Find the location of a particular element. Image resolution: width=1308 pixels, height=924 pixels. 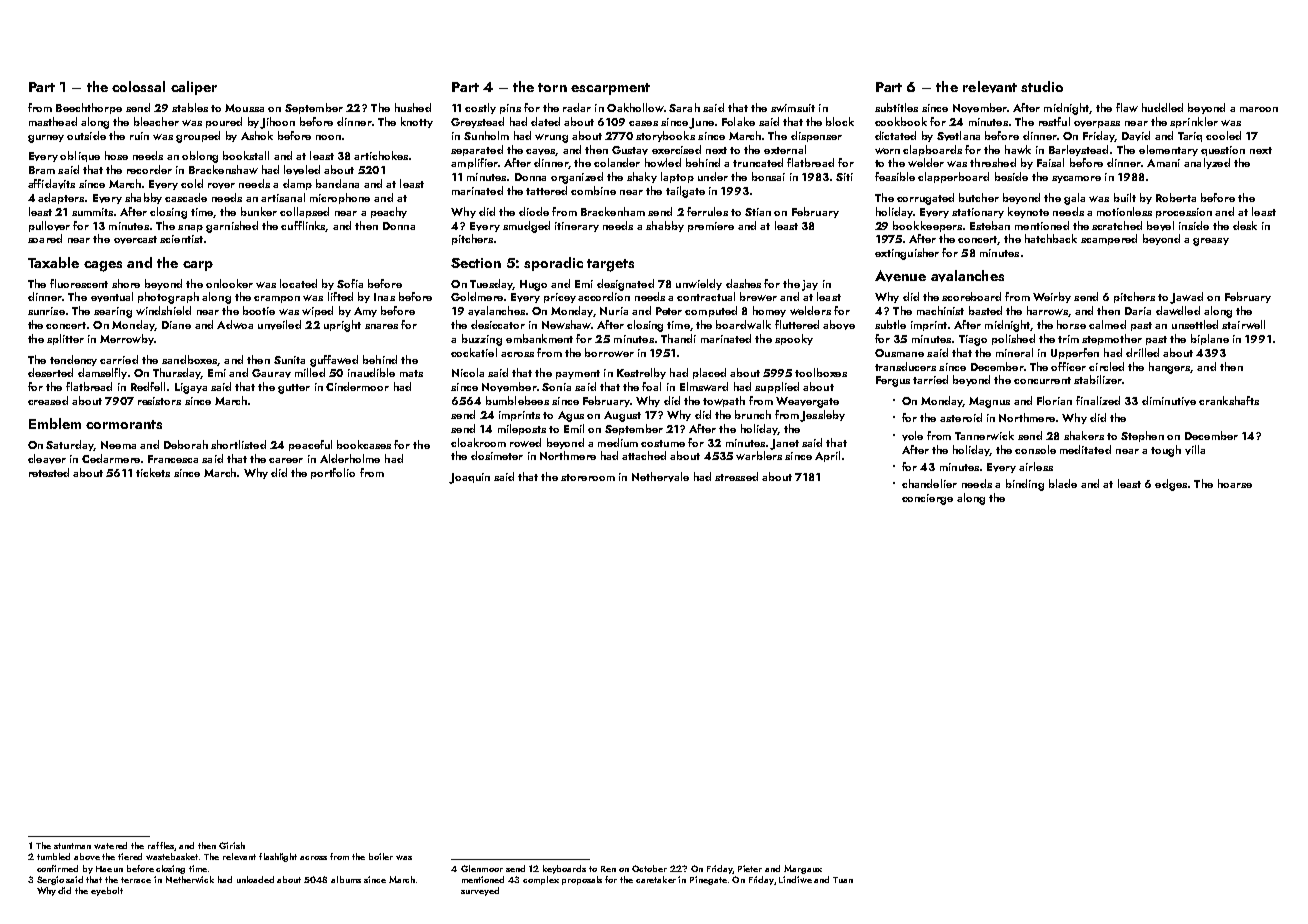

albums is located at coordinates (346, 879).
